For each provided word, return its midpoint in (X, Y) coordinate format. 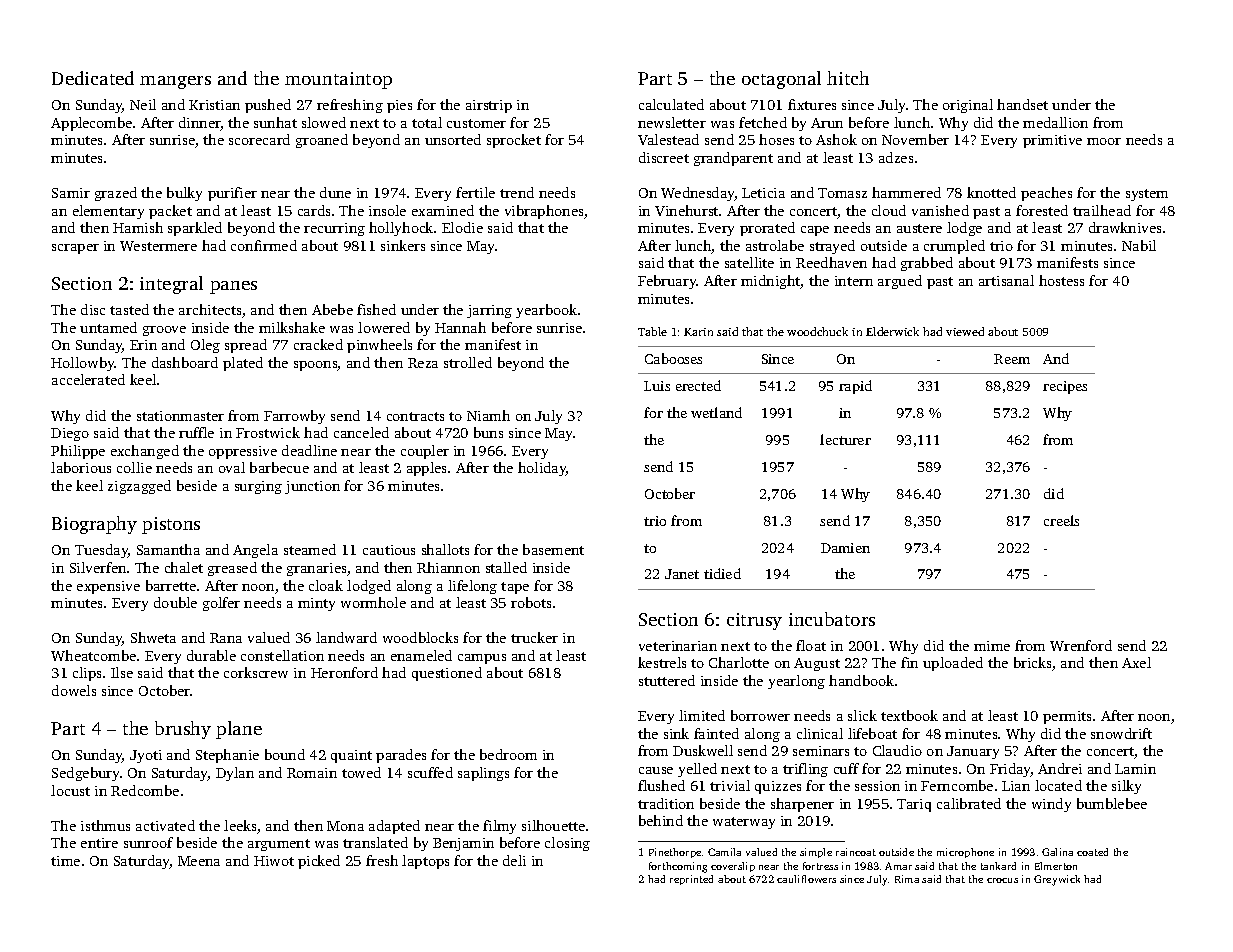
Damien (845, 548)
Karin (698, 332)
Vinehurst (686, 210)
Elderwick (892, 331)
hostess (1061, 280)
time (65, 861)
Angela (255, 551)
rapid (855, 387)
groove (164, 331)
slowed (324, 122)
